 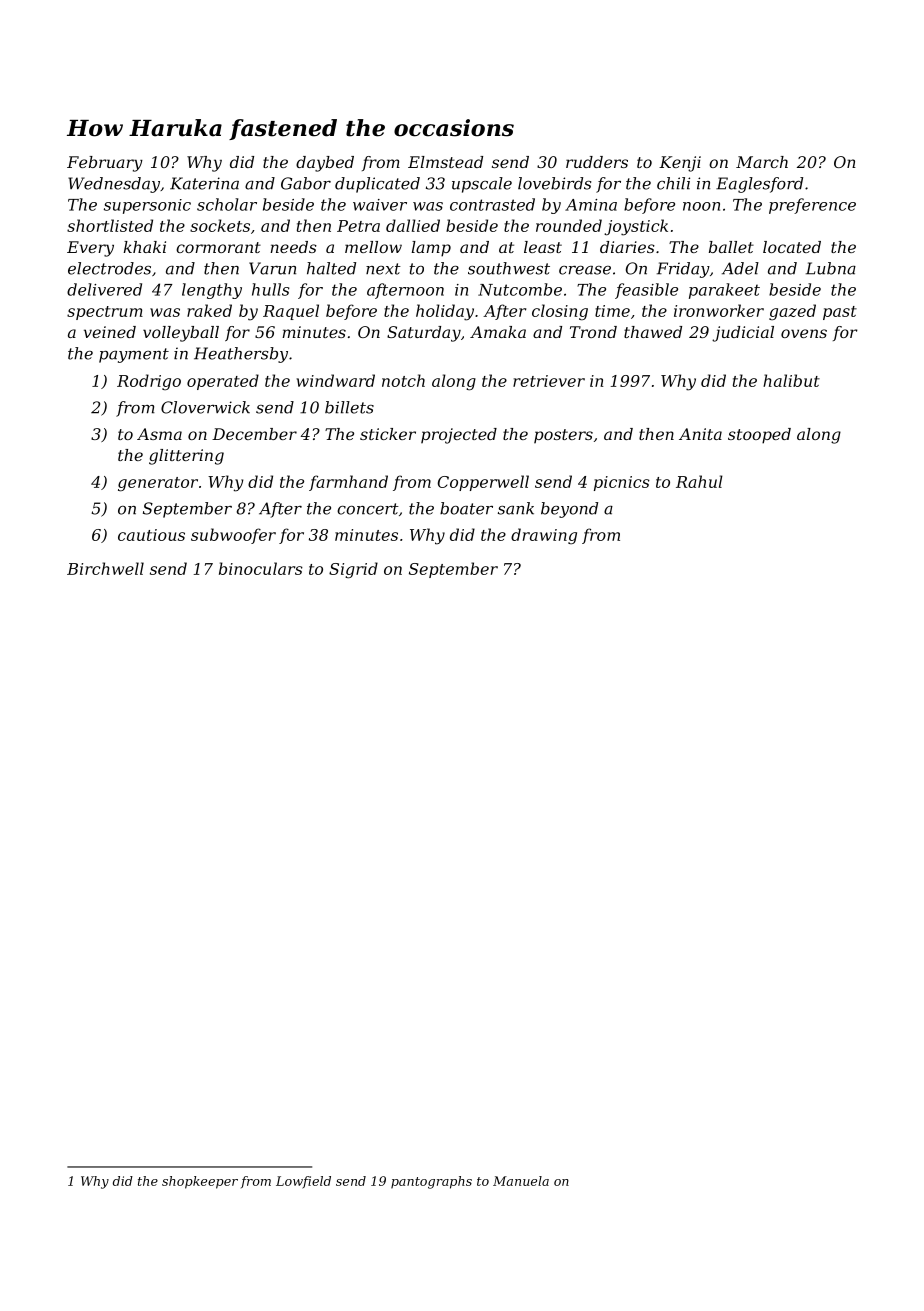 What do you see at coordinates (445, 162) in the screenshot?
I see `Elmstead` at bounding box center [445, 162].
